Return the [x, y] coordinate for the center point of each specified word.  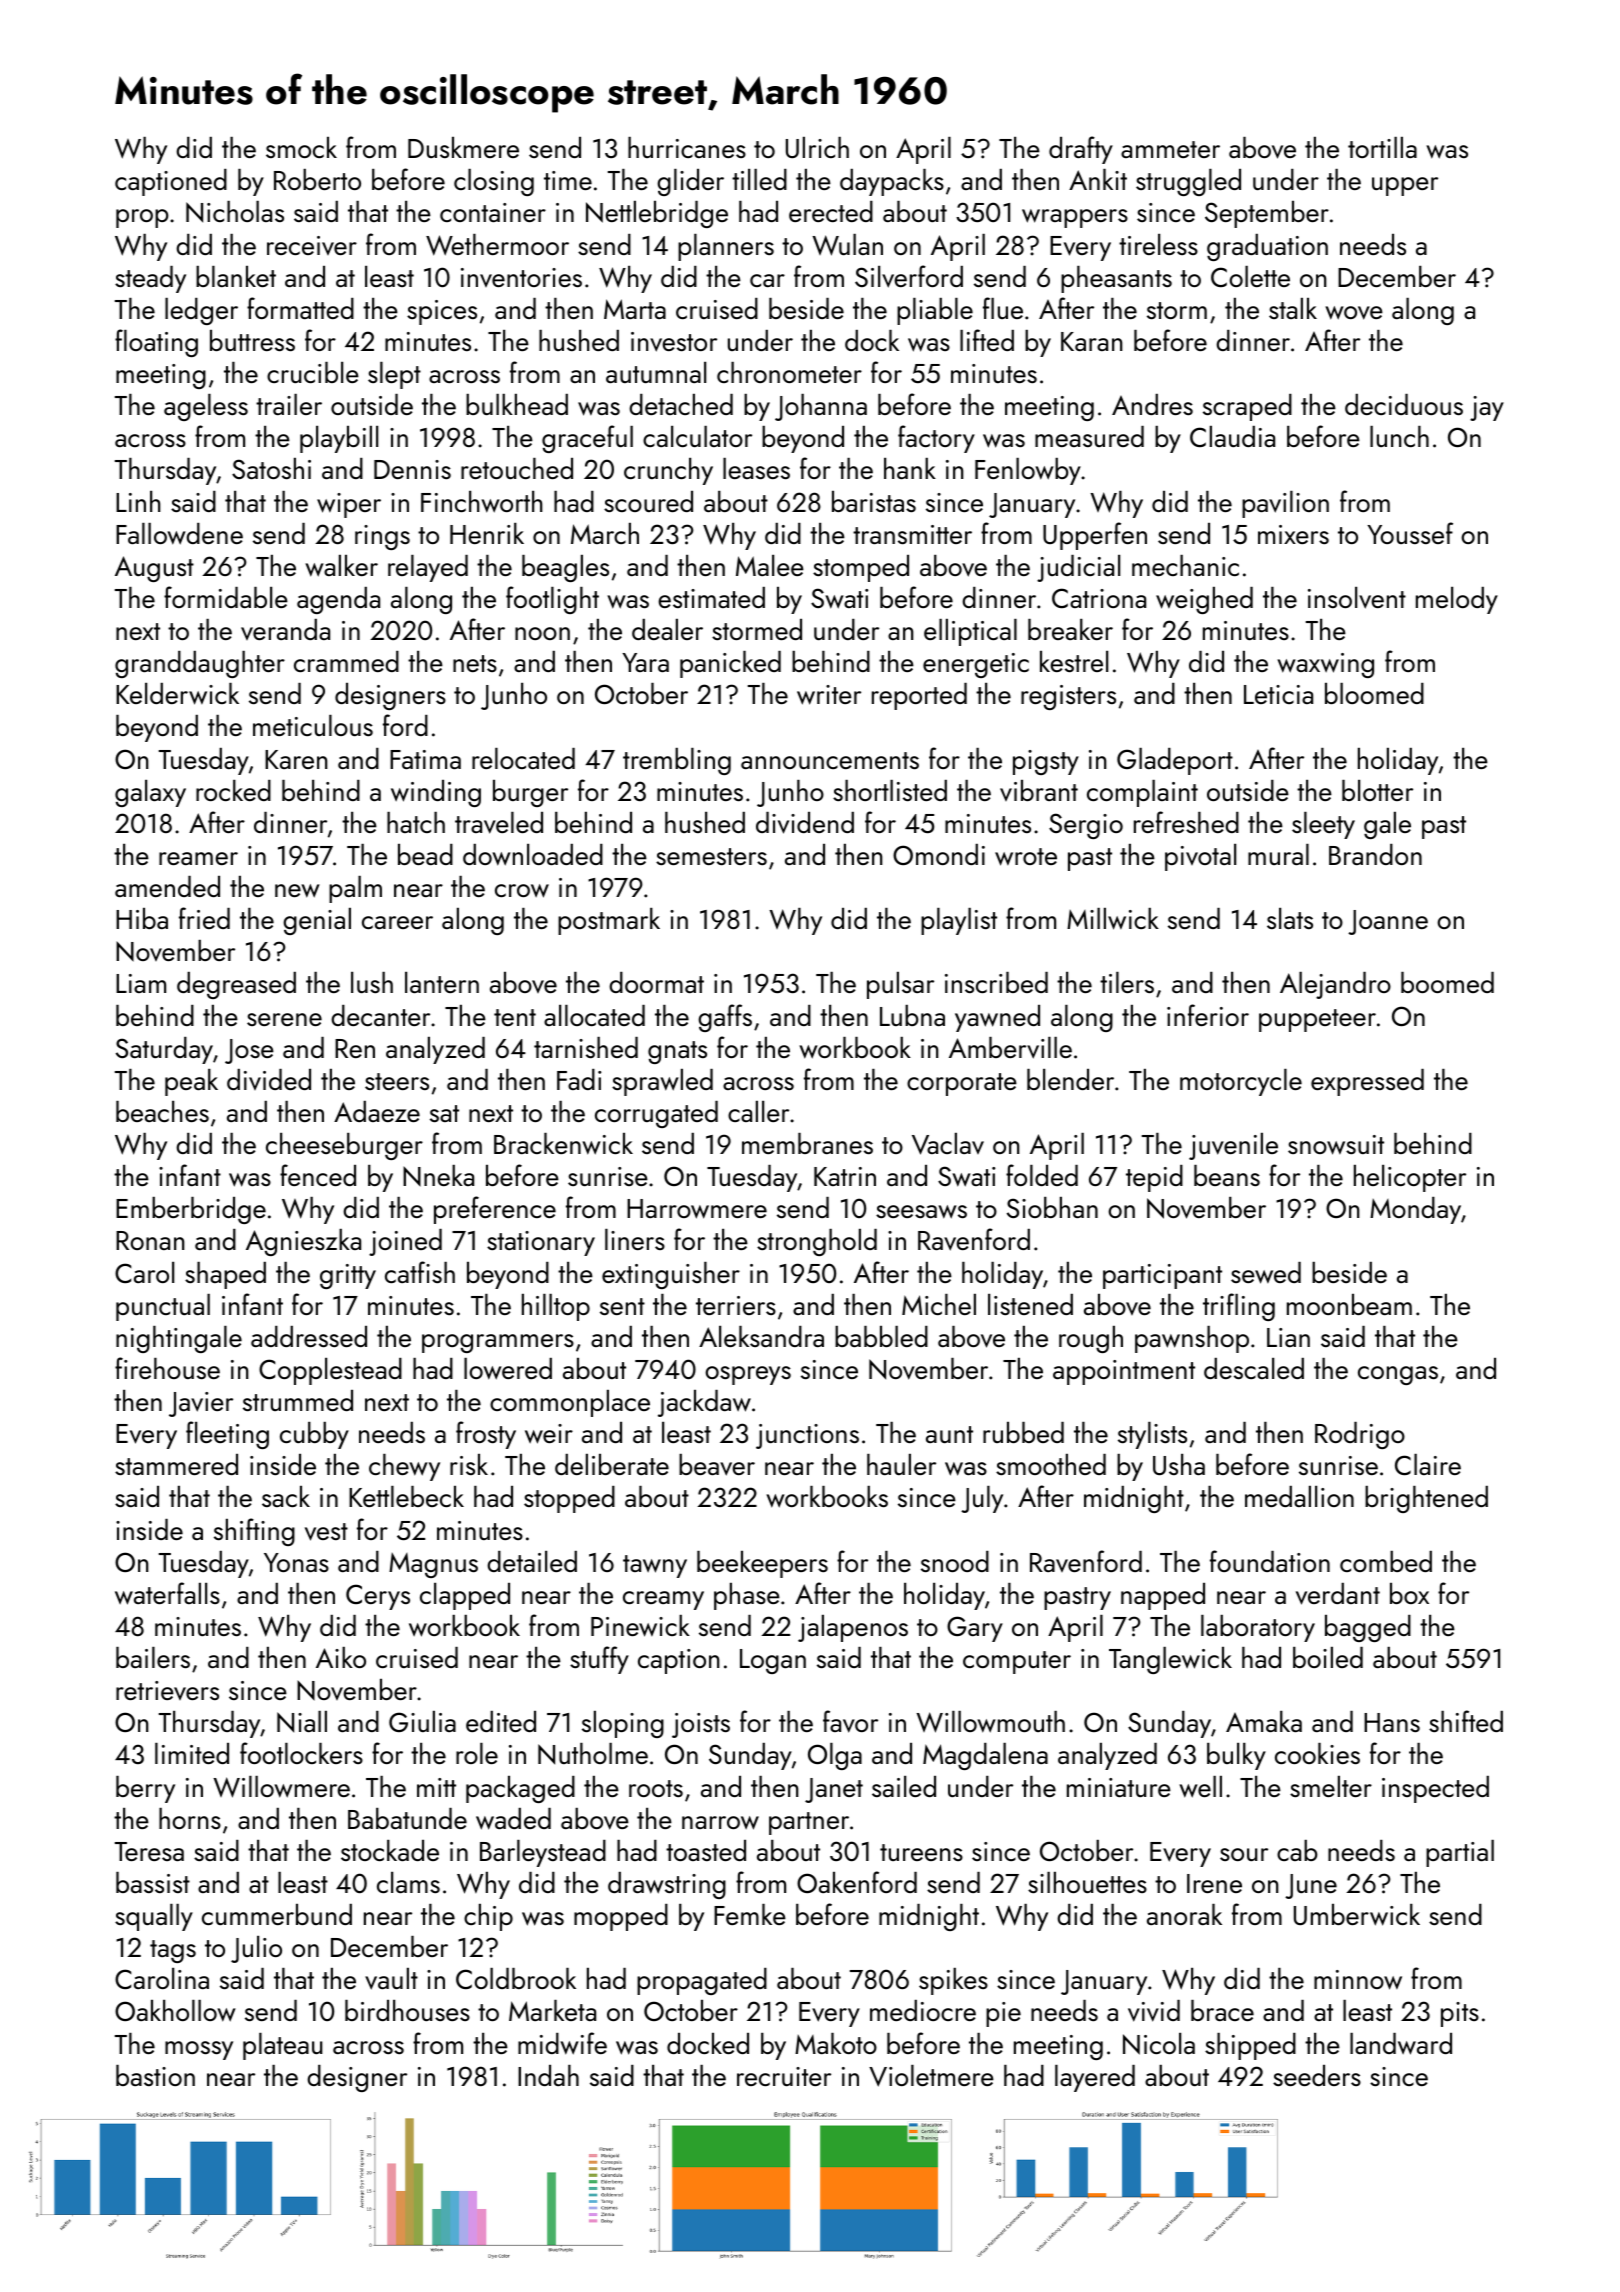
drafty [1081, 150]
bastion [155, 2075]
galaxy [150, 793]
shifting [254, 1532]
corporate [962, 1084]
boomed [1447, 982]
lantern [442, 982]
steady [150, 279]
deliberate [612, 1464]
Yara [645, 662]
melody [1457, 600]
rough [1091, 1339]
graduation [1267, 247]
